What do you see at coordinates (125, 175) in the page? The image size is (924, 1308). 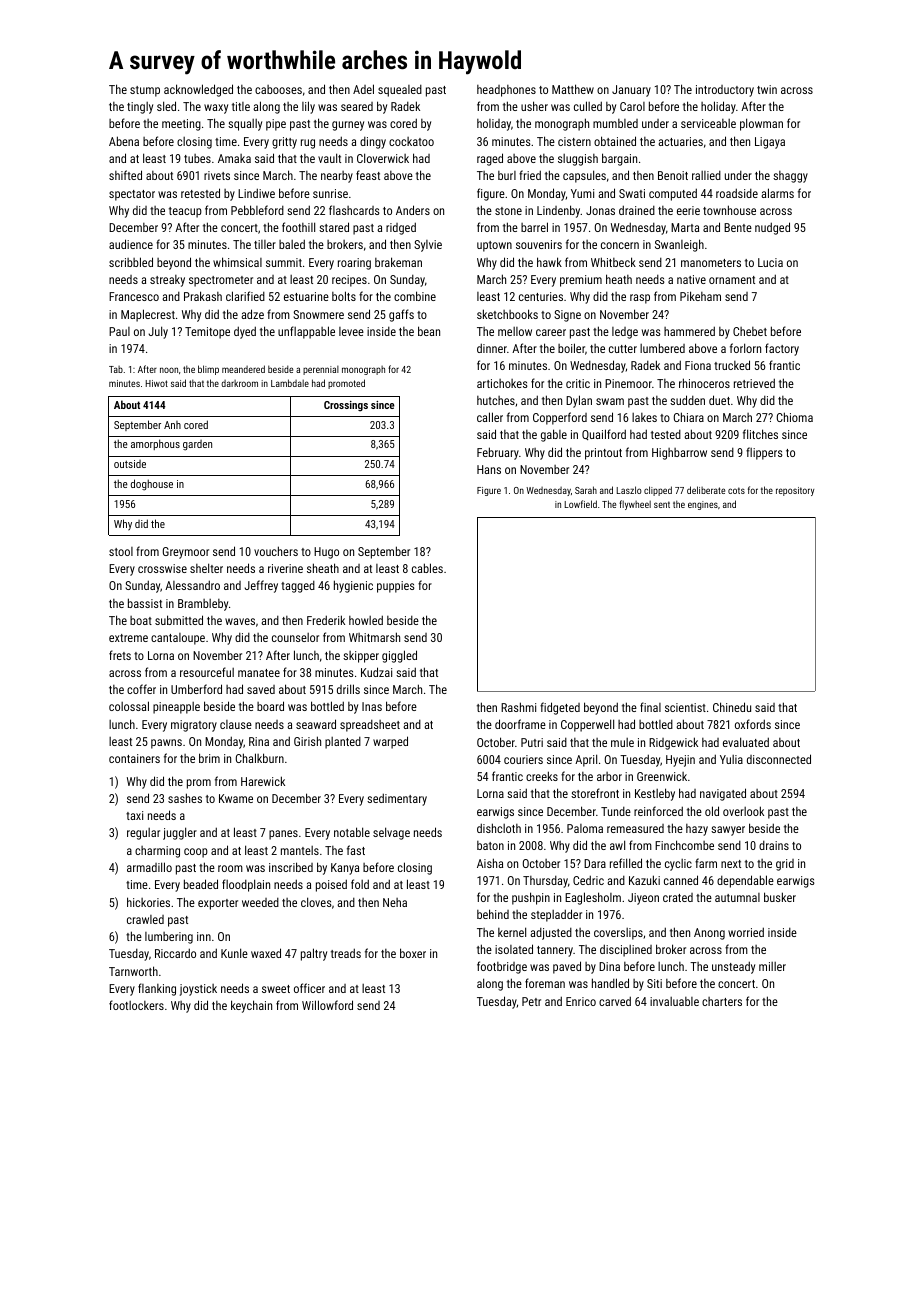 I see `shifted` at bounding box center [125, 175].
